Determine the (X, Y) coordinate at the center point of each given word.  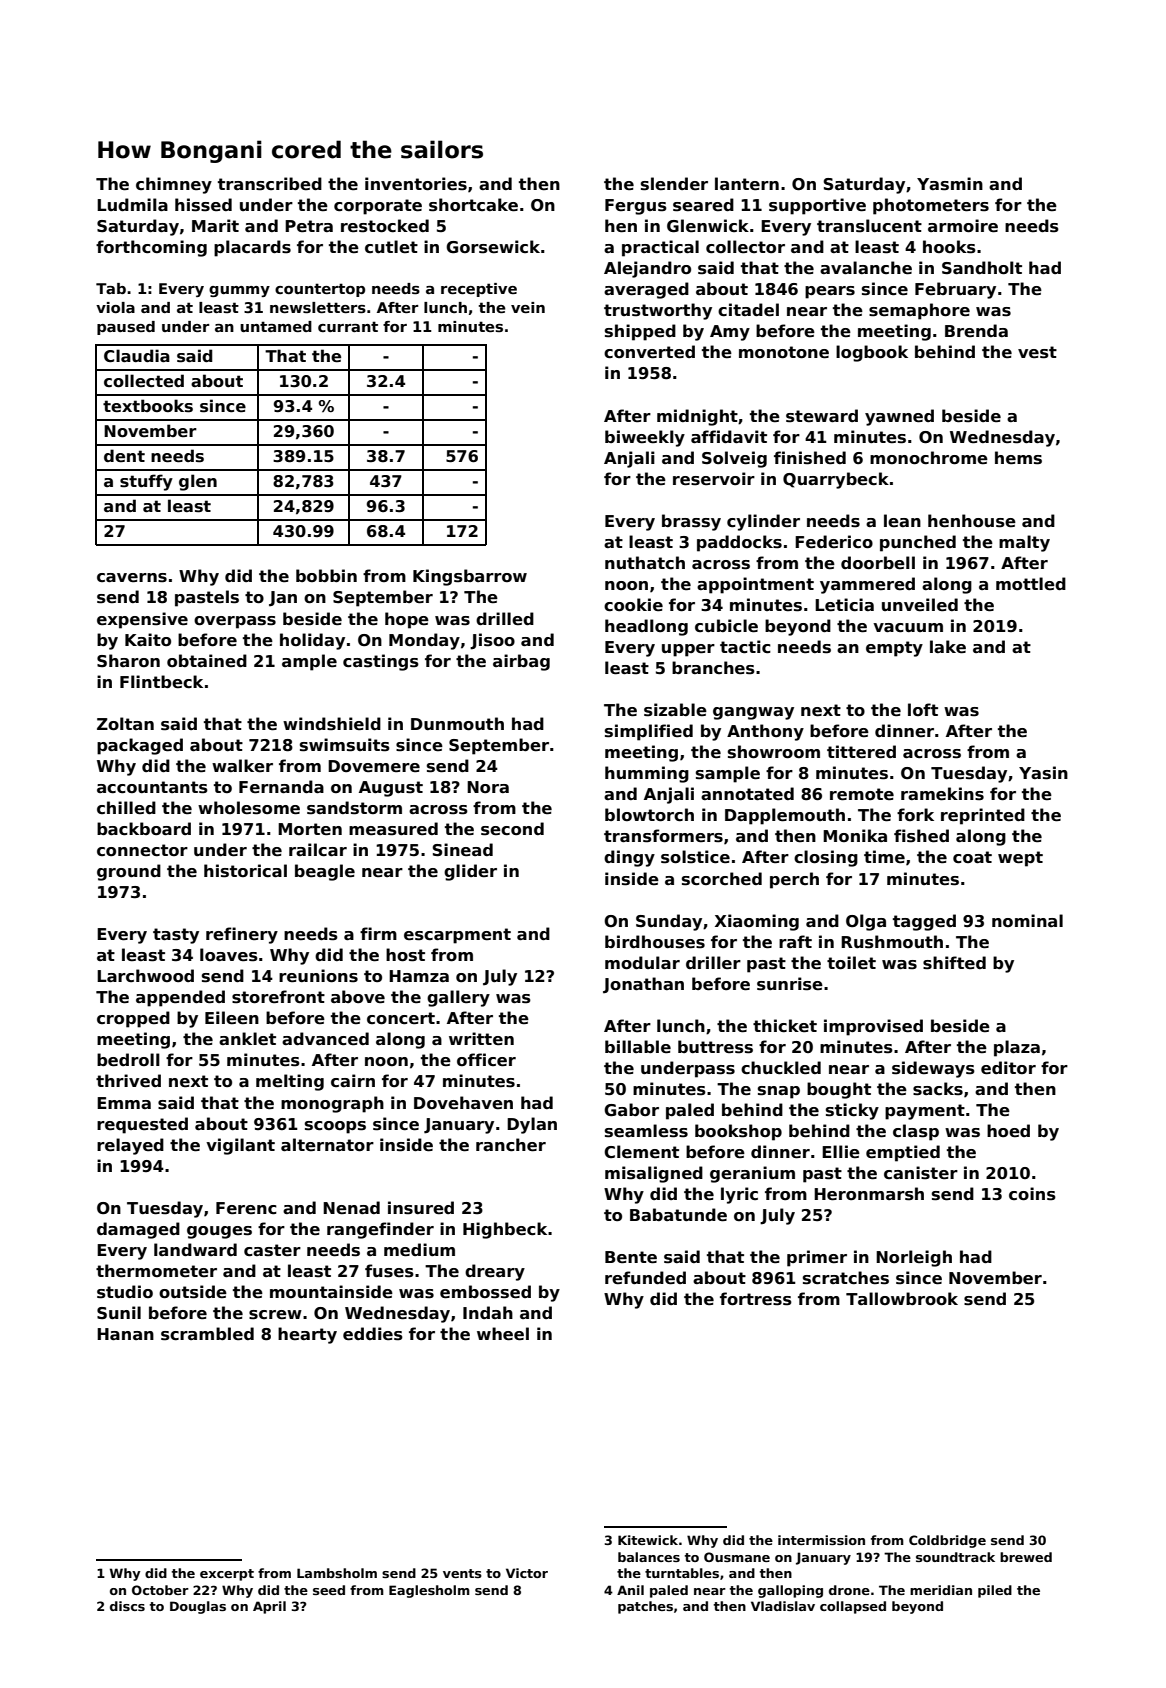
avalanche (866, 268)
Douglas (198, 1607)
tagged (924, 922)
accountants (152, 787)
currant (348, 326)
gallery (458, 998)
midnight (697, 417)
